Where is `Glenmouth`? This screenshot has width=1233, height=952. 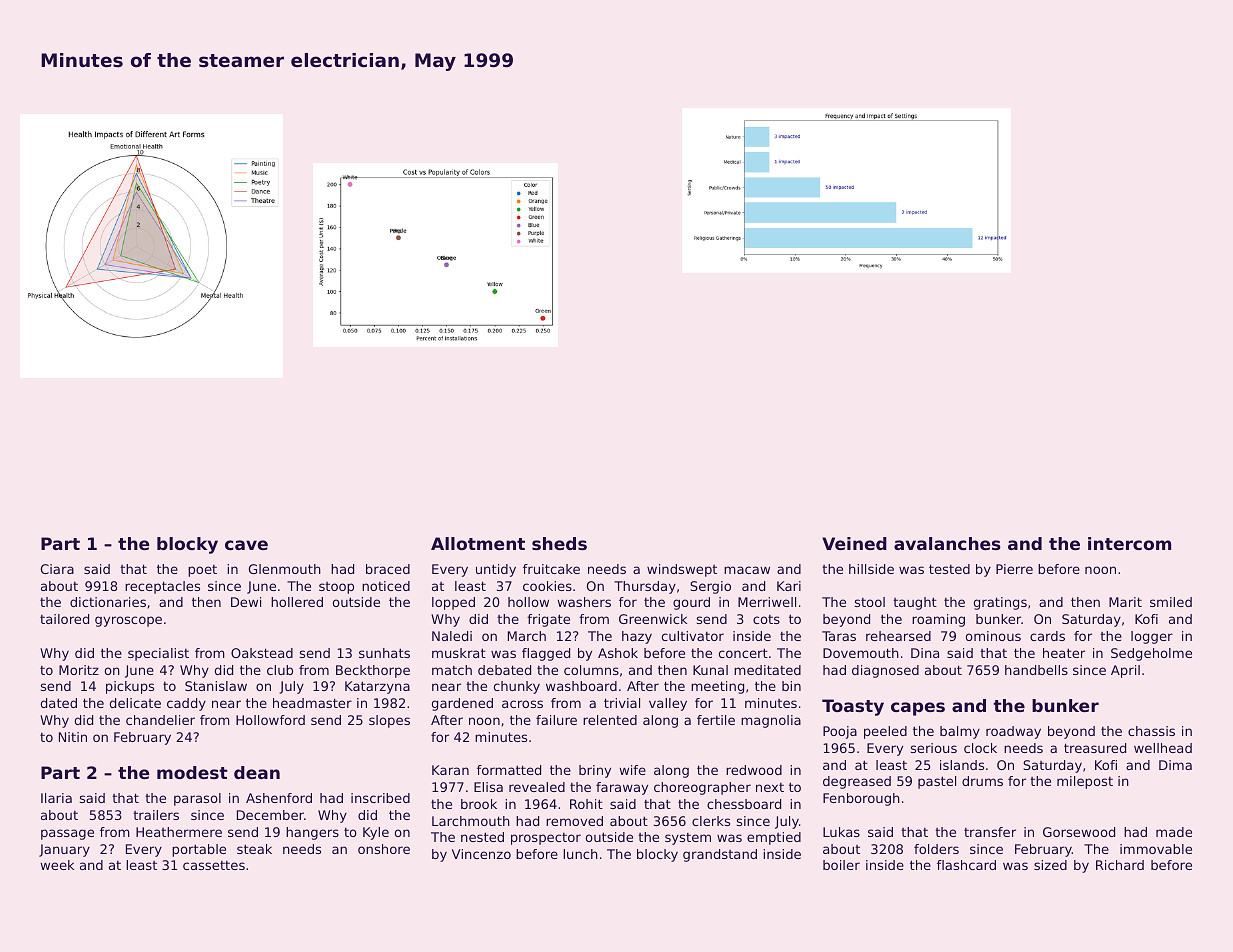 Glenmouth is located at coordinates (285, 569).
